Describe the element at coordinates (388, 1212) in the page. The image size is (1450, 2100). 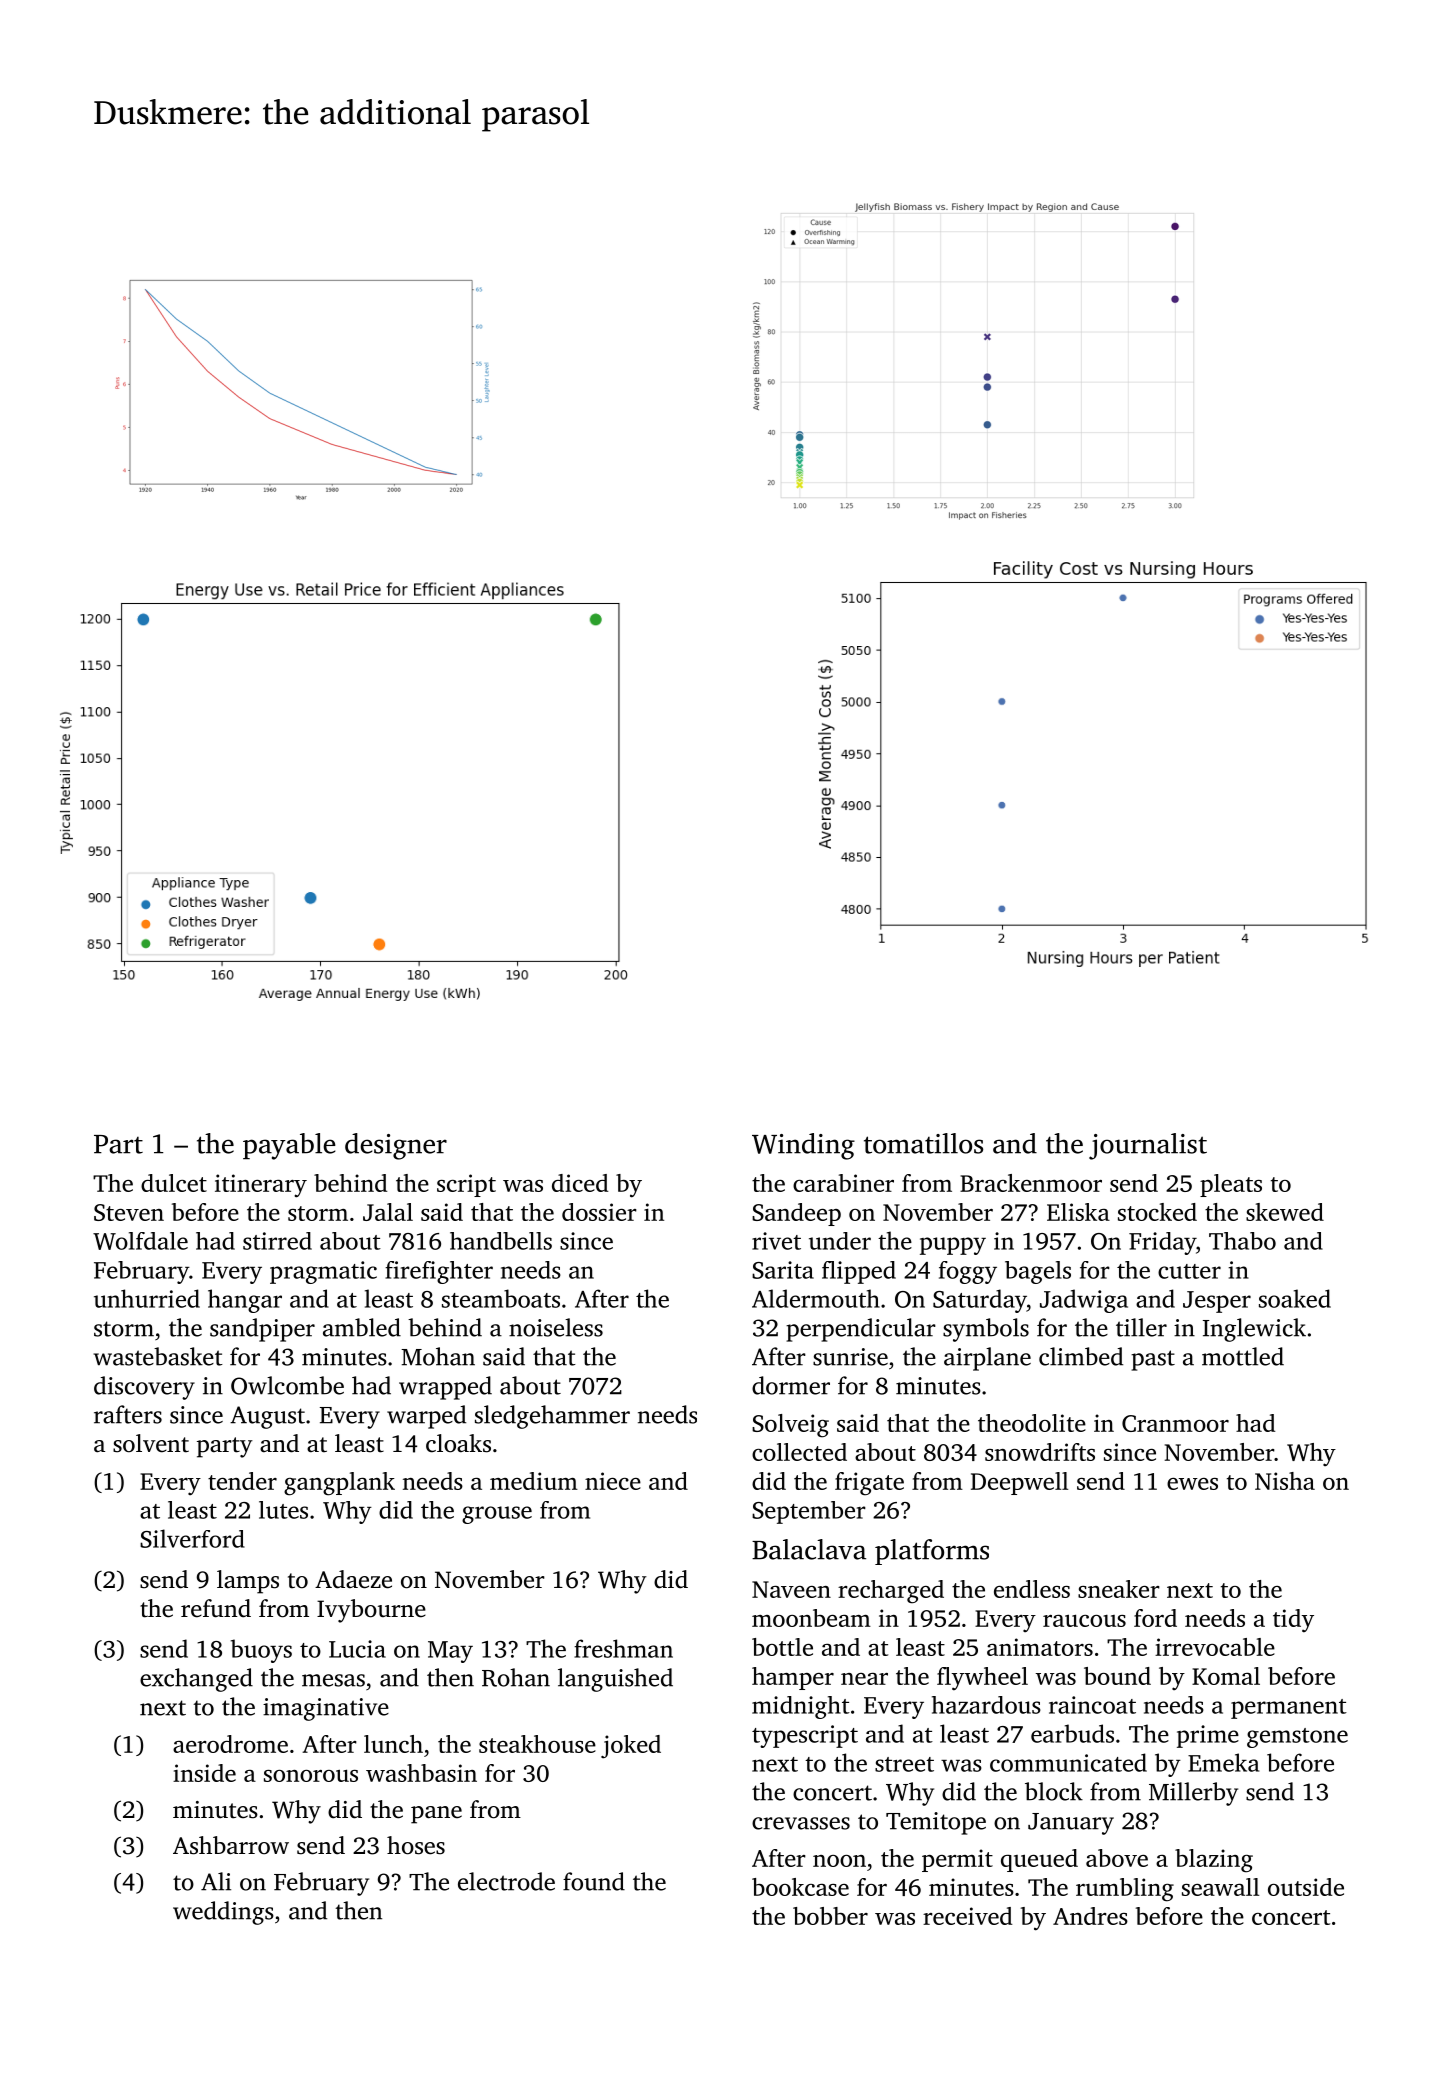
I see `Jalal` at that location.
